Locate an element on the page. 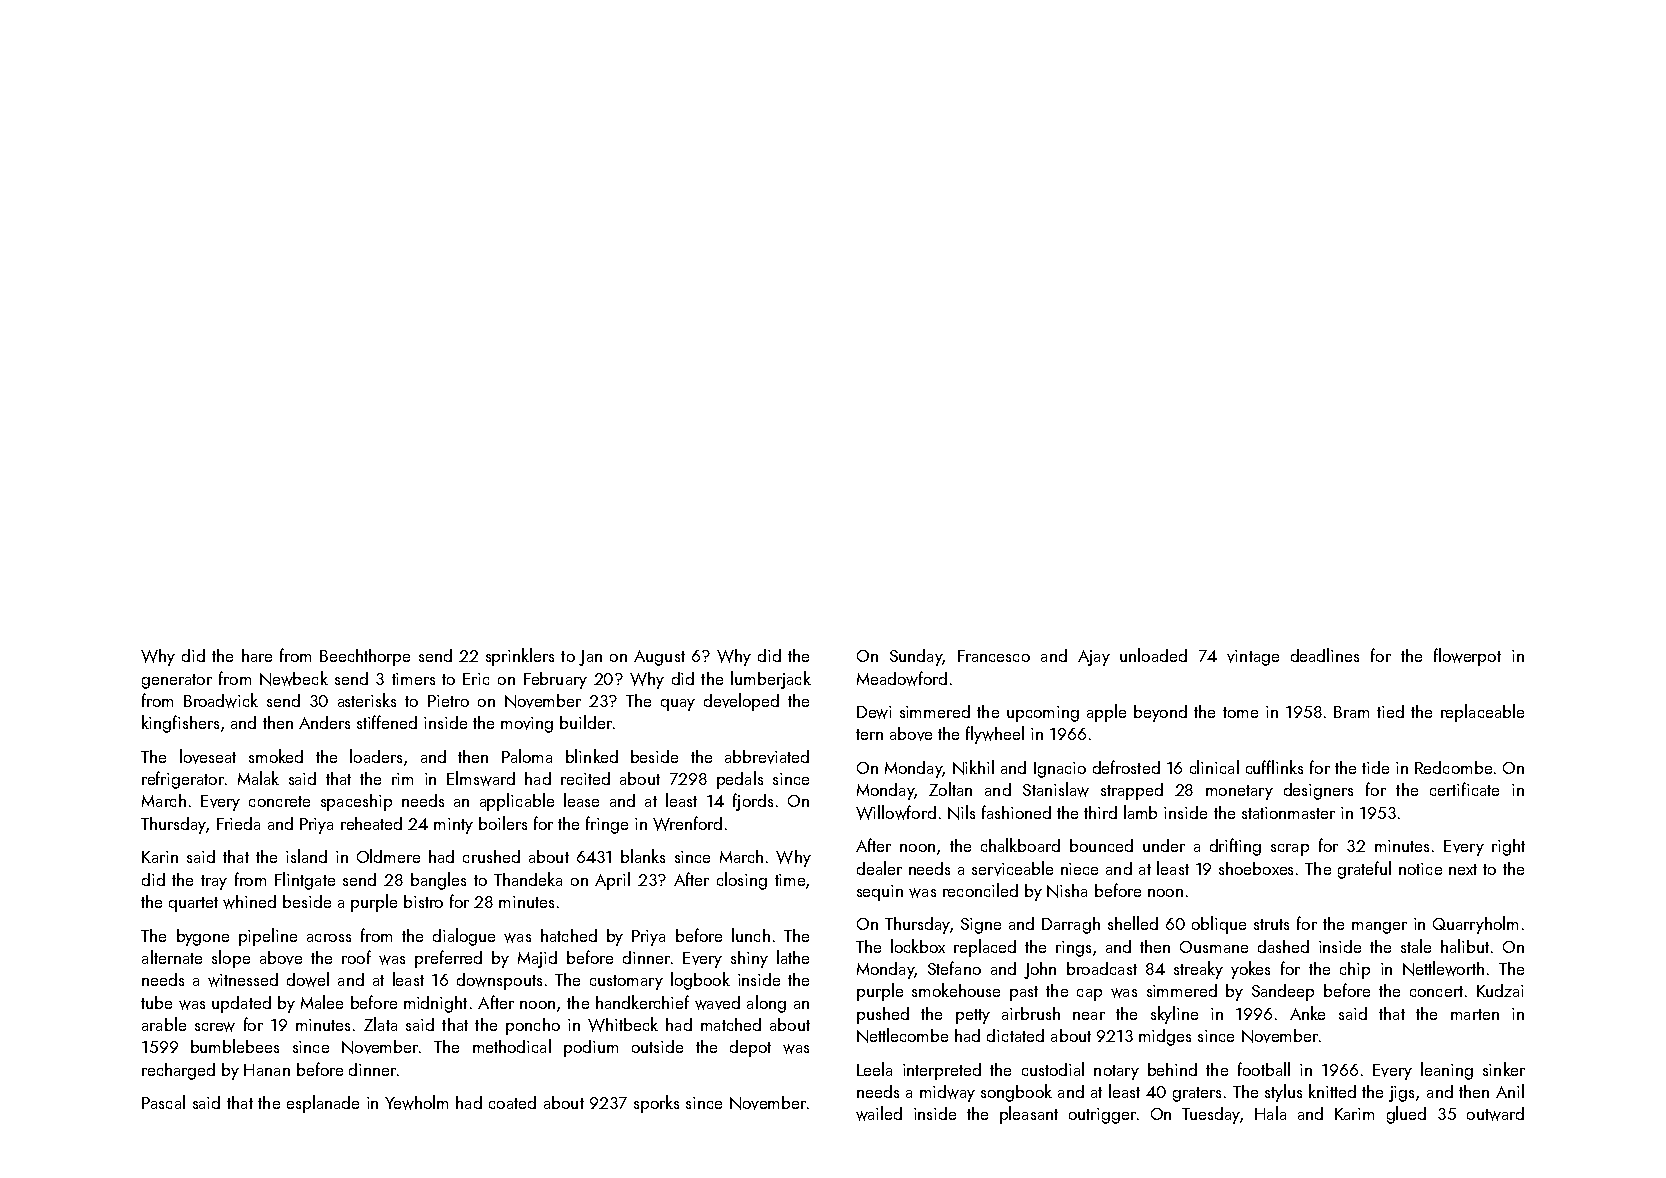  Nikhil is located at coordinates (973, 767).
